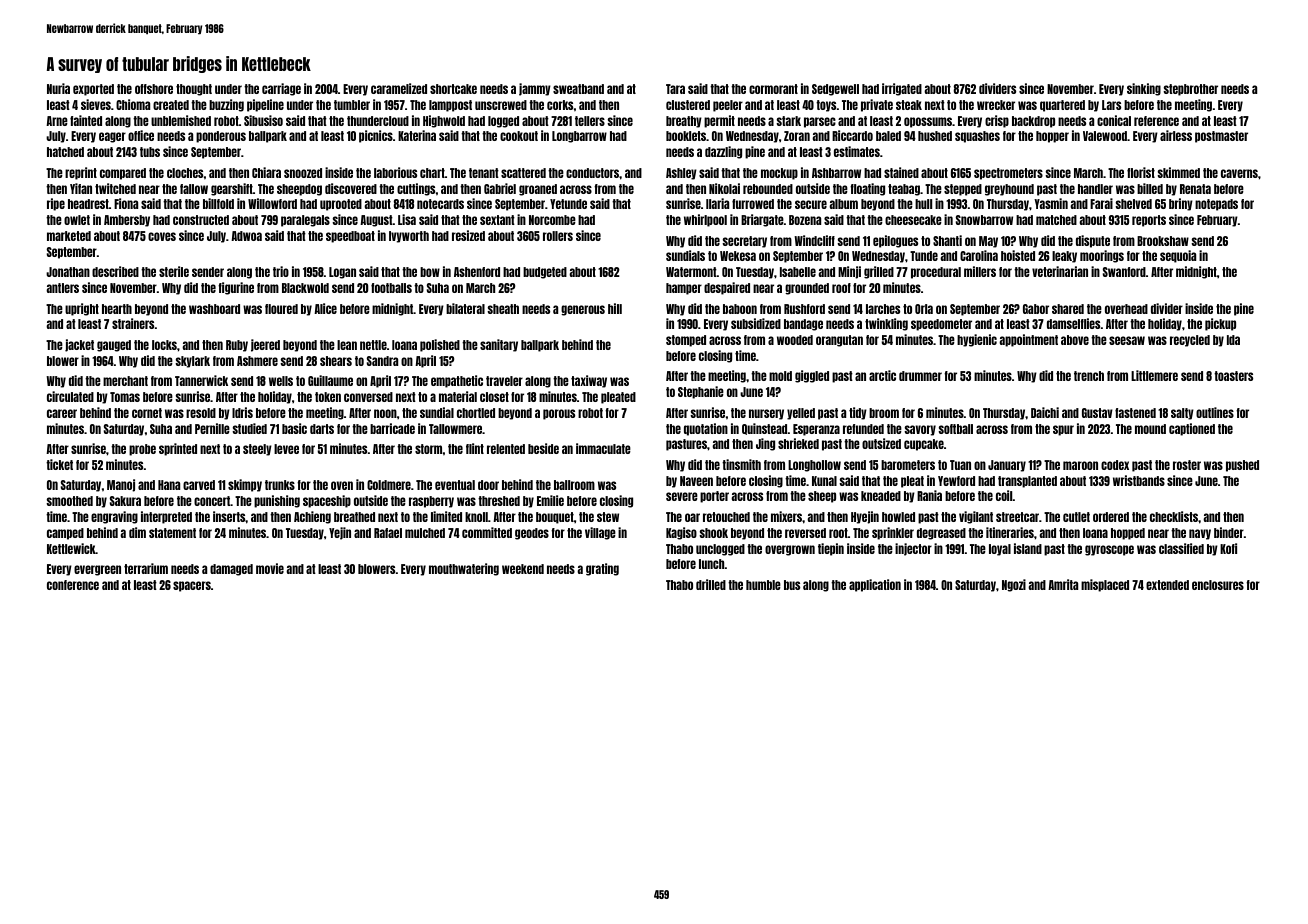  Describe the element at coordinates (171, 105) in the image. I see `created` at that location.
